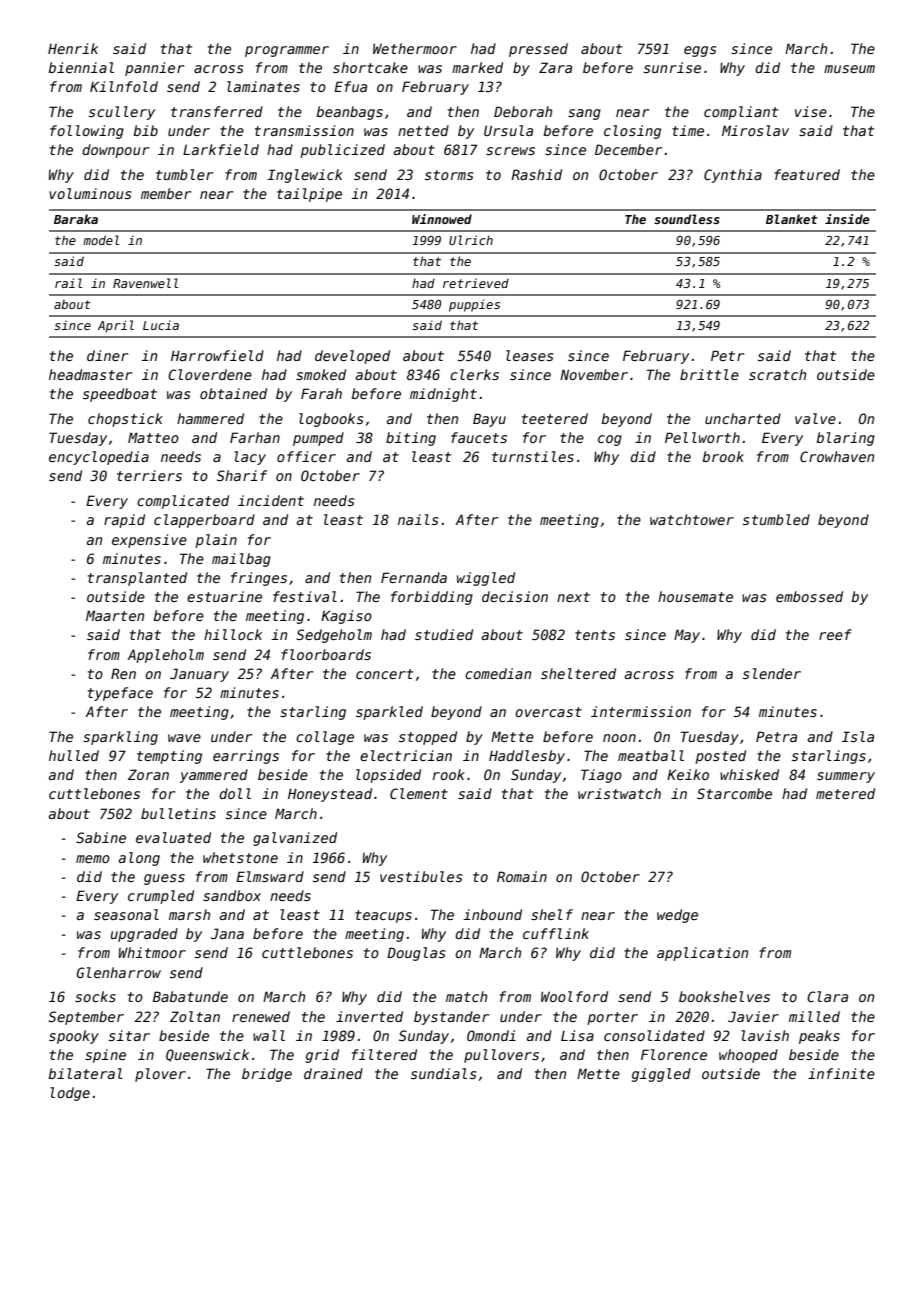 This image has width=924, height=1308. I want to click on eggs, so click(700, 51).
